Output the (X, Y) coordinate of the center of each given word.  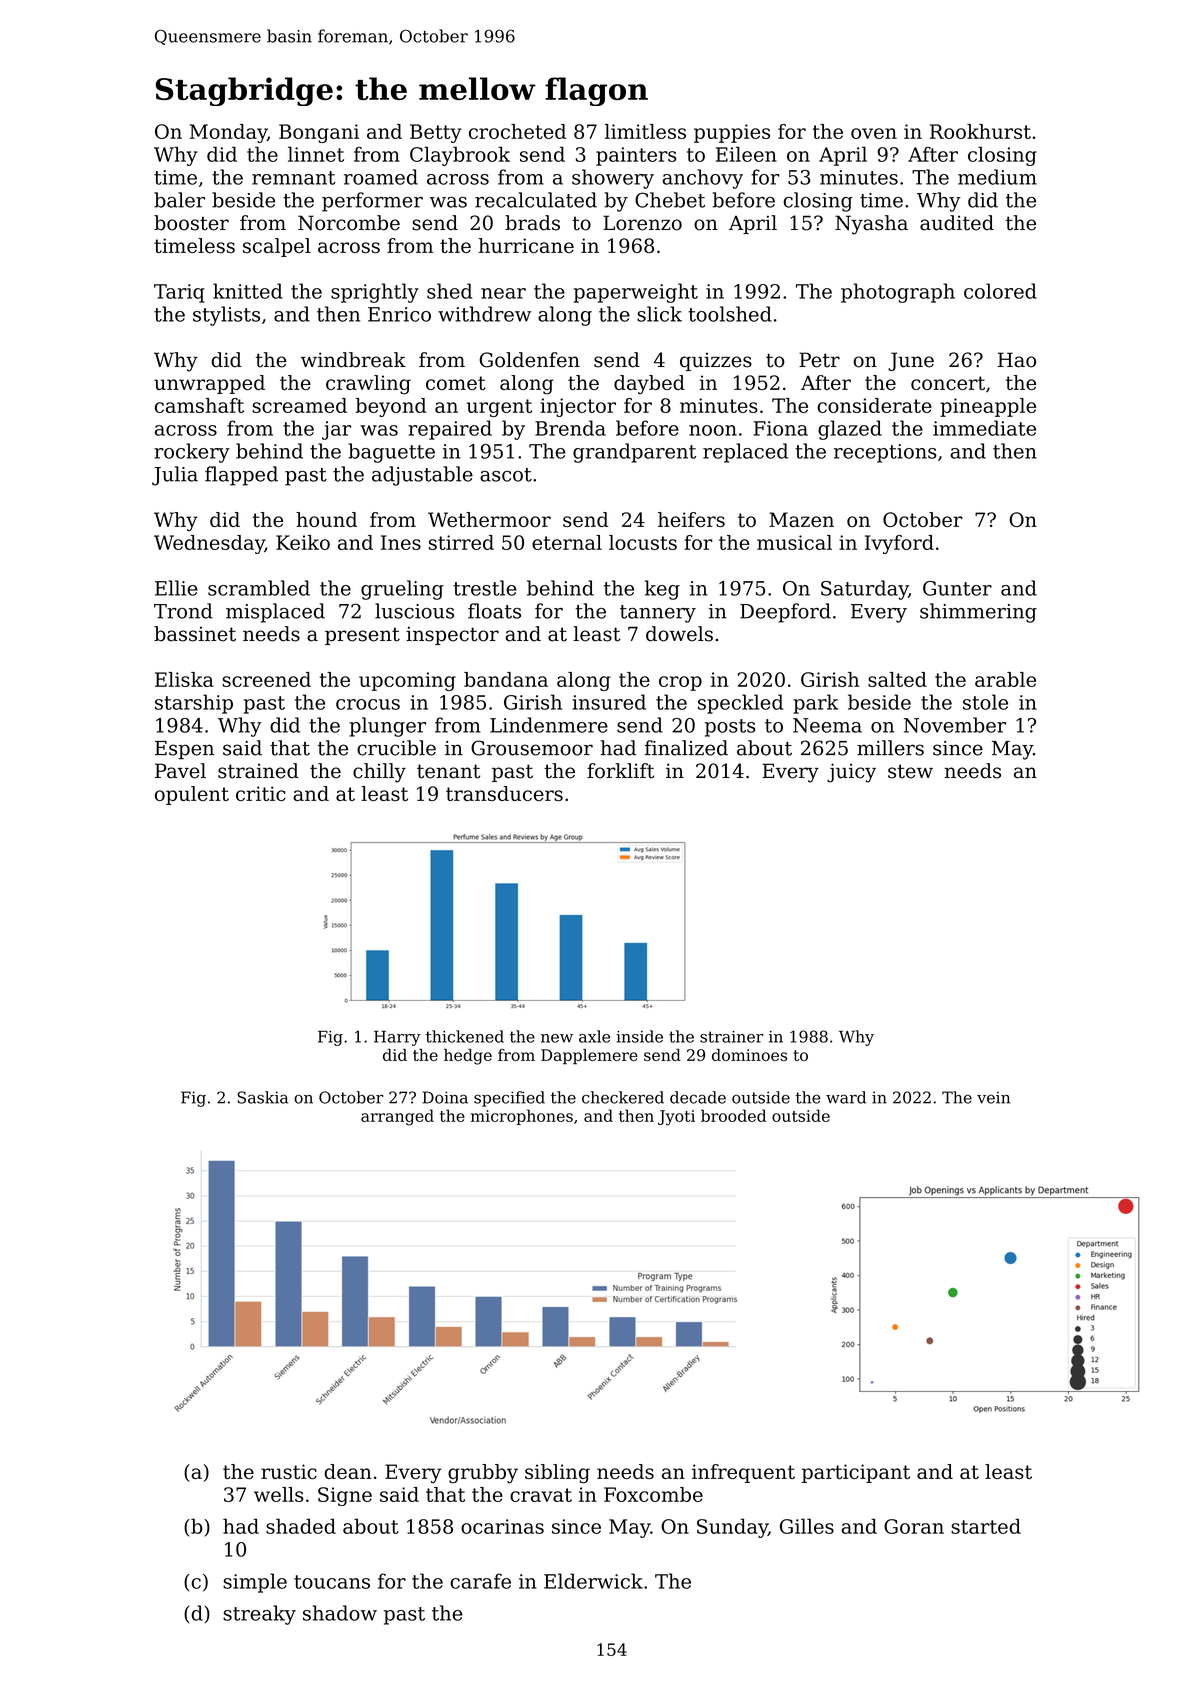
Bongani (319, 133)
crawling (368, 385)
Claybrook (460, 156)
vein (993, 1097)
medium (997, 177)
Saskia (262, 1097)
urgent (499, 408)
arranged (397, 1117)
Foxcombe (653, 1494)
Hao (1017, 360)
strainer (732, 1037)
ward (846, 1097)
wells (278, 1494)
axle (594, 1036)
